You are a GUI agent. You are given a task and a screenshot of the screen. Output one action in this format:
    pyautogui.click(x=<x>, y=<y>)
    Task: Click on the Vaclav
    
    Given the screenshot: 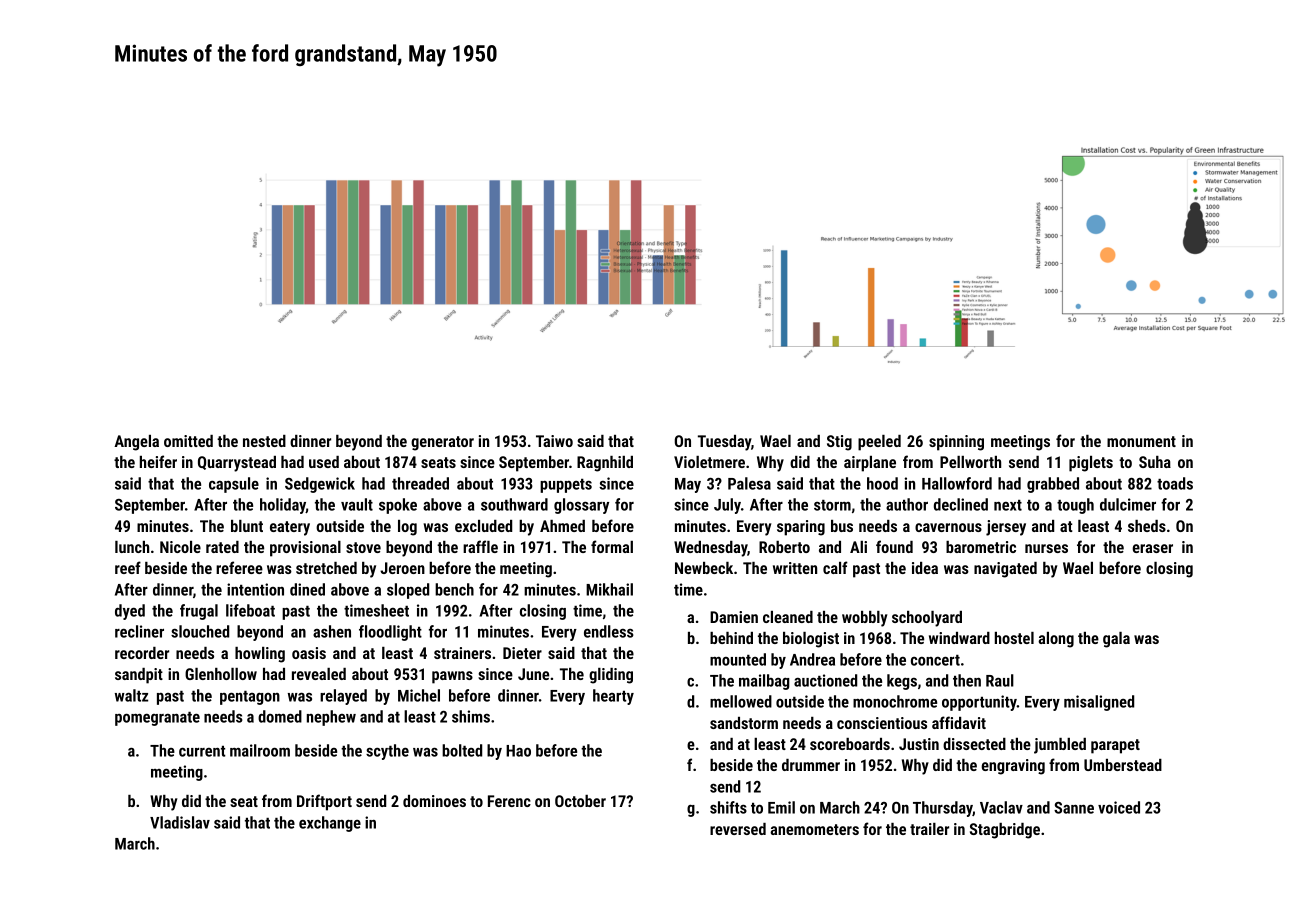 What is the action you would take?
    pyautogui.click(x=1001, y=807)
